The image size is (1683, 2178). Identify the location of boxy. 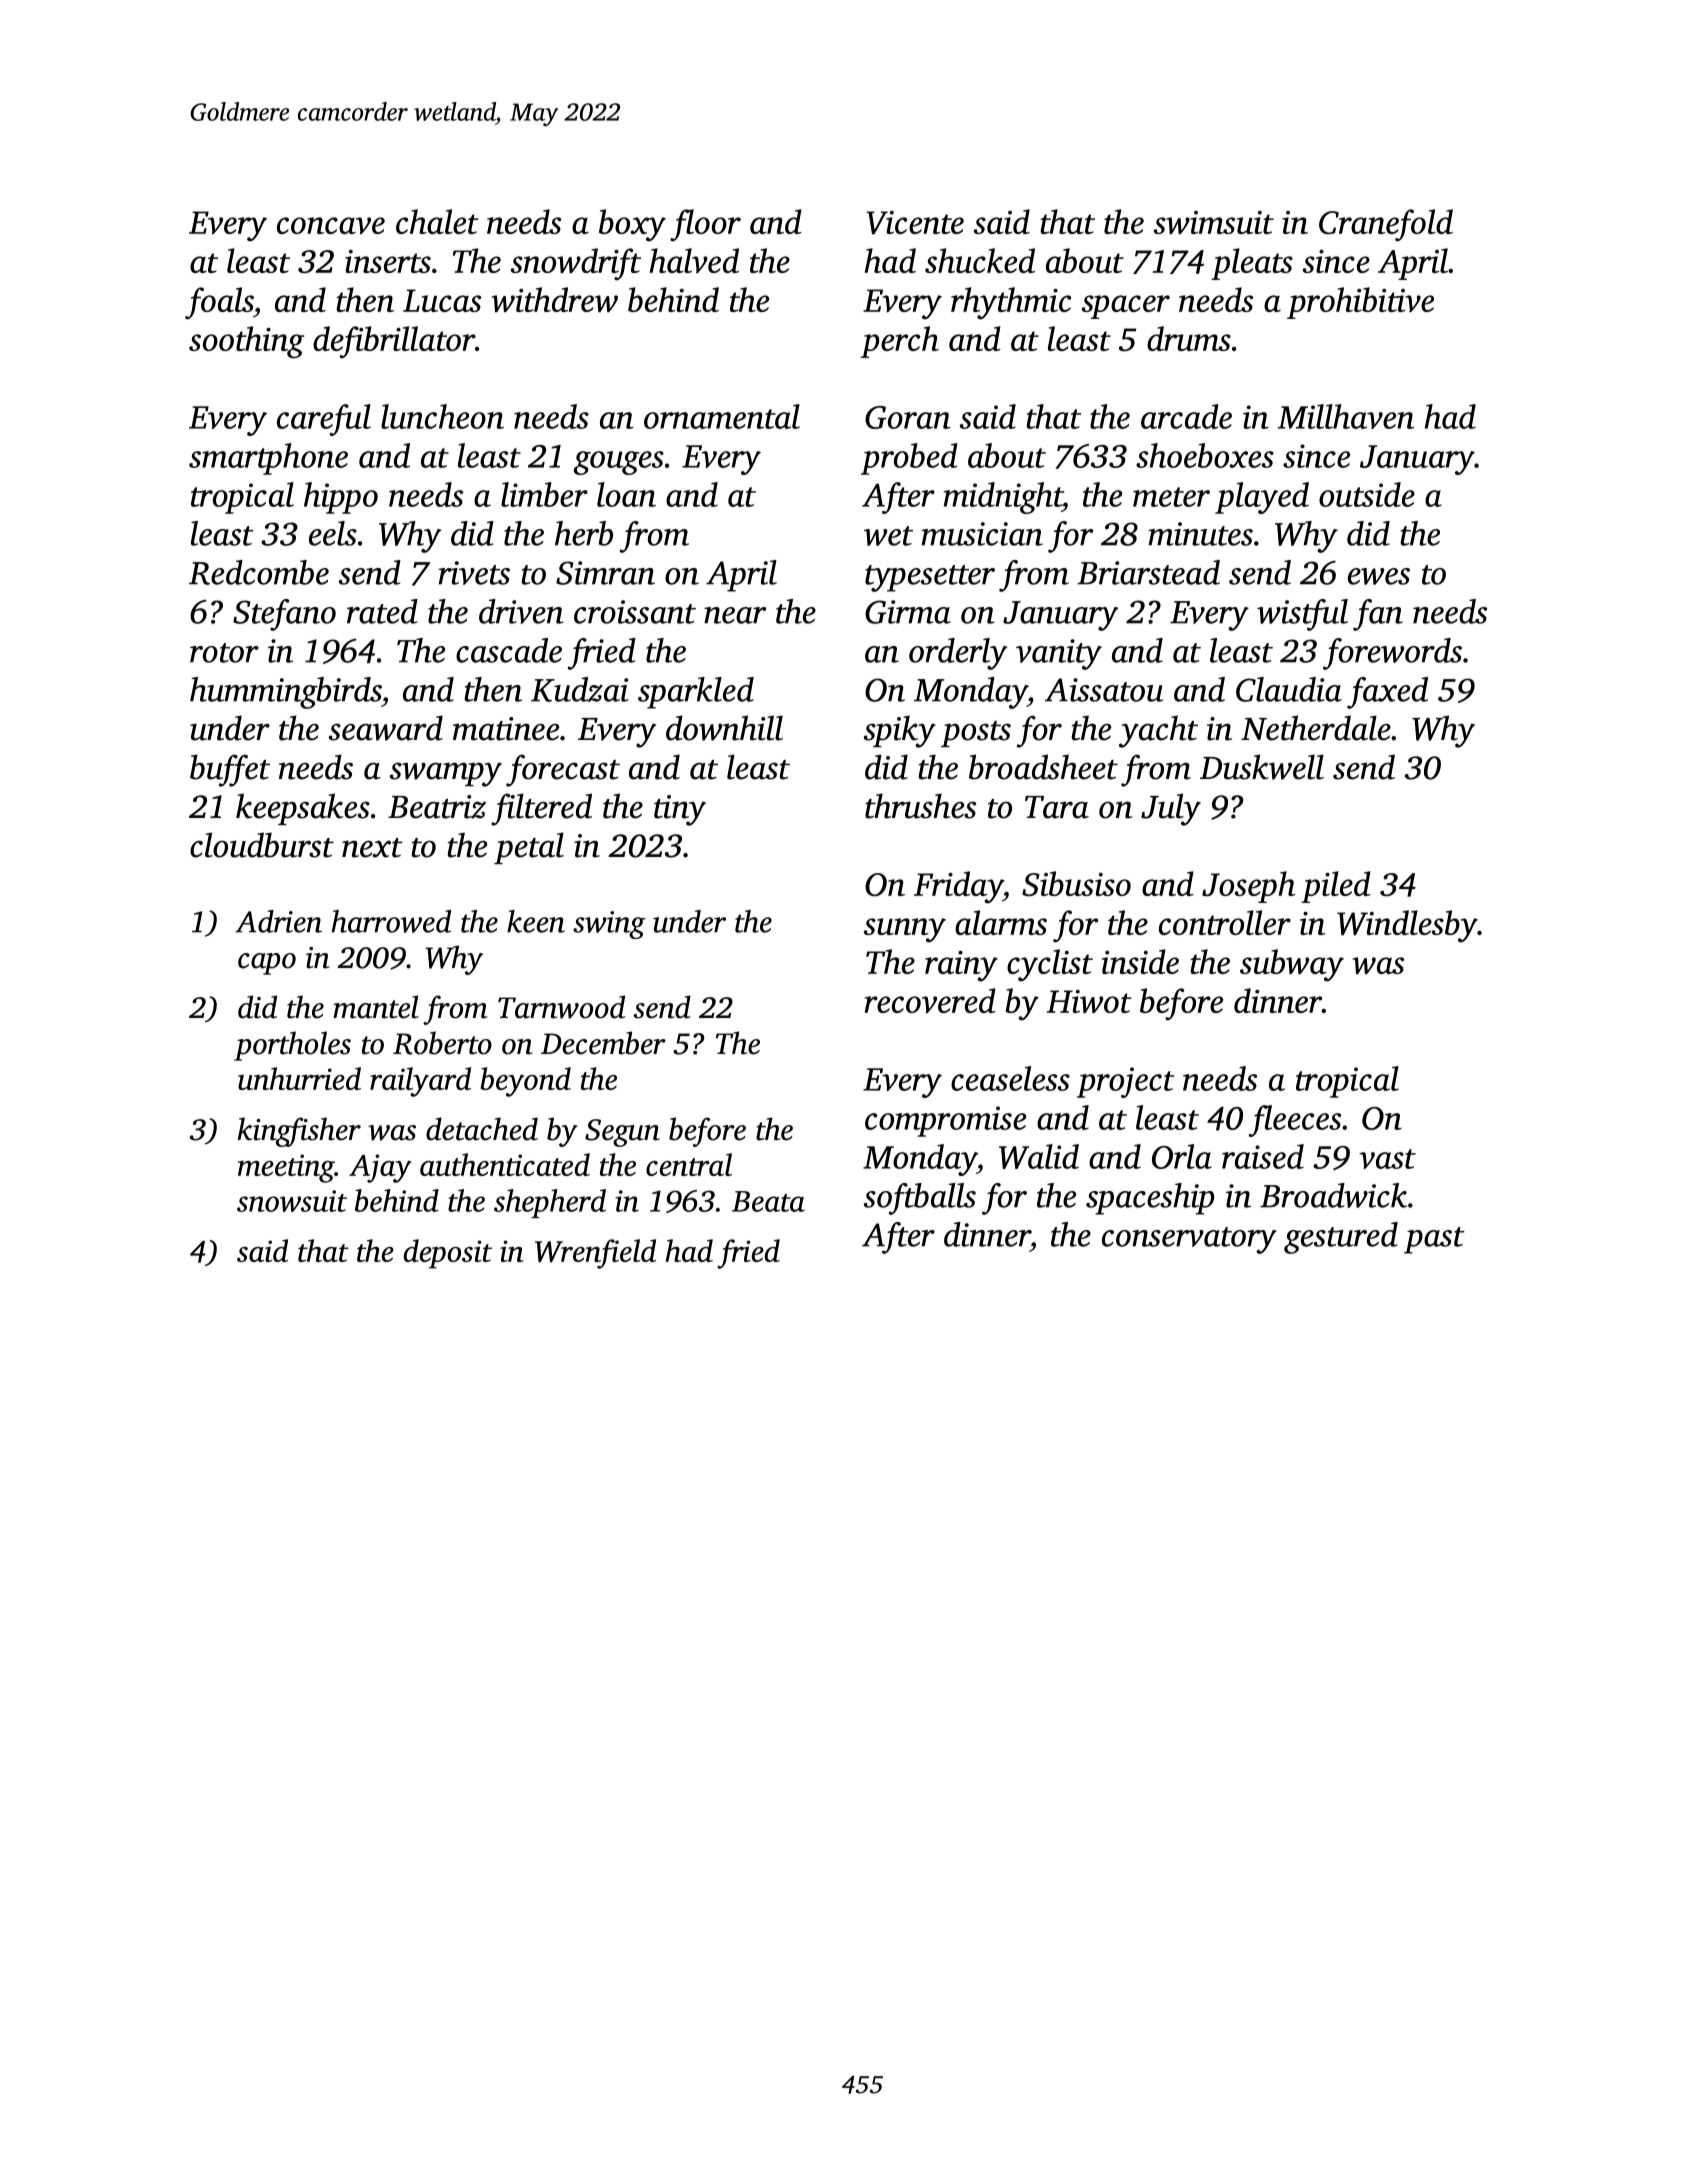
(632, 225).
